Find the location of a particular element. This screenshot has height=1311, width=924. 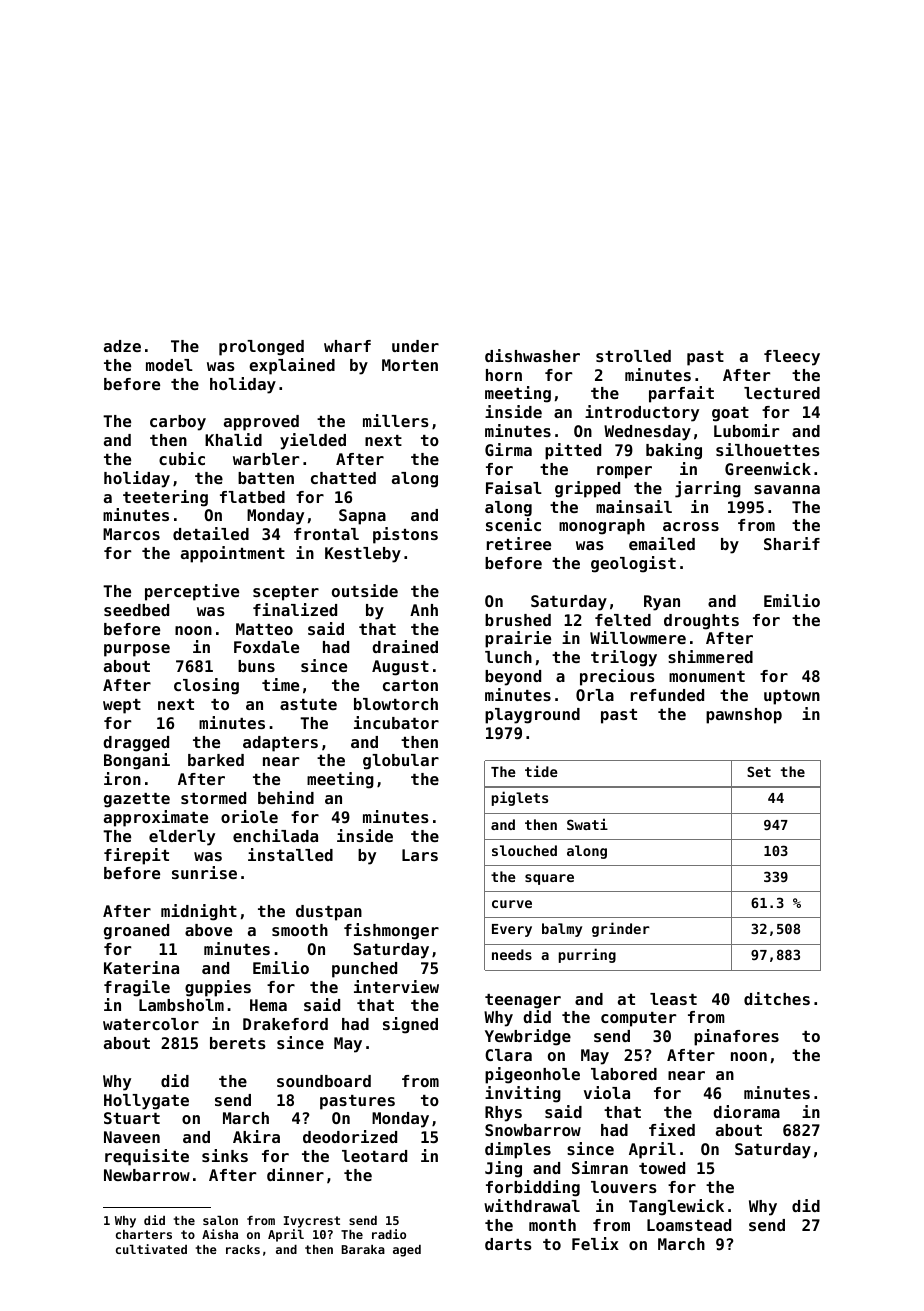

strolled is located at coordinates (633, 356).
